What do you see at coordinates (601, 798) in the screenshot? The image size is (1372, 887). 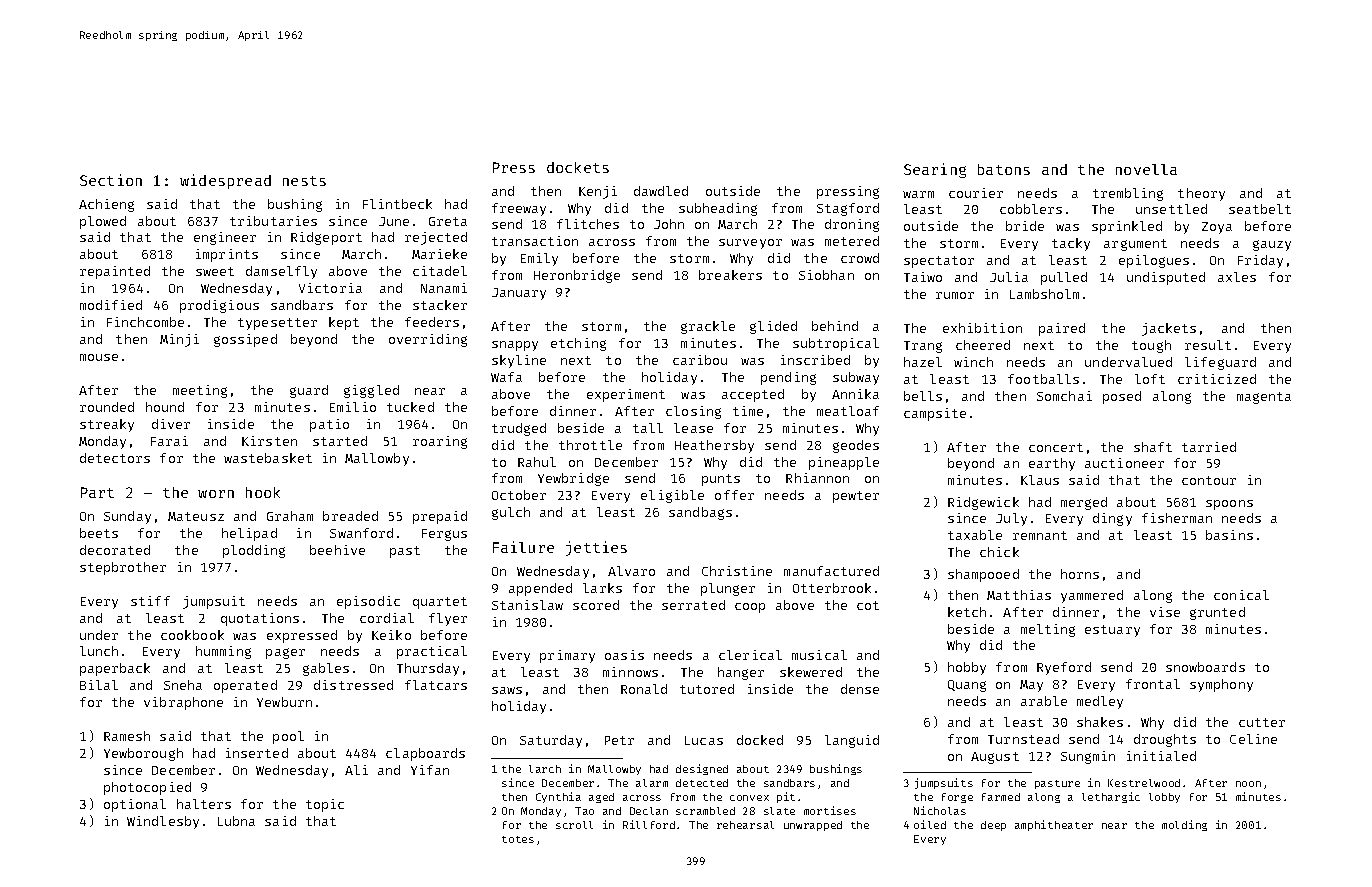 I see `aged` at bounding box center [601, 798].
